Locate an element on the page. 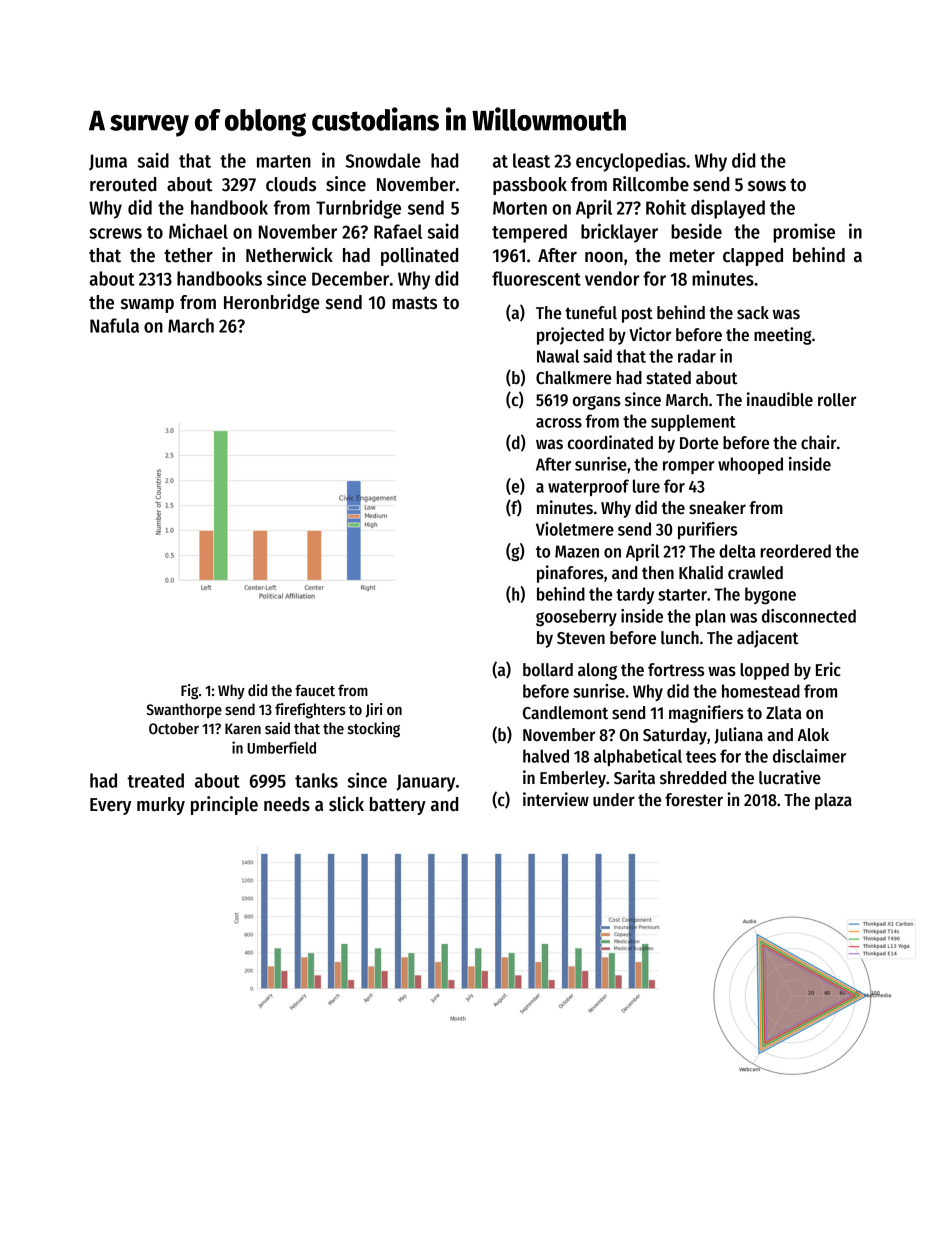  sack is located at coordinates (753, 313).
